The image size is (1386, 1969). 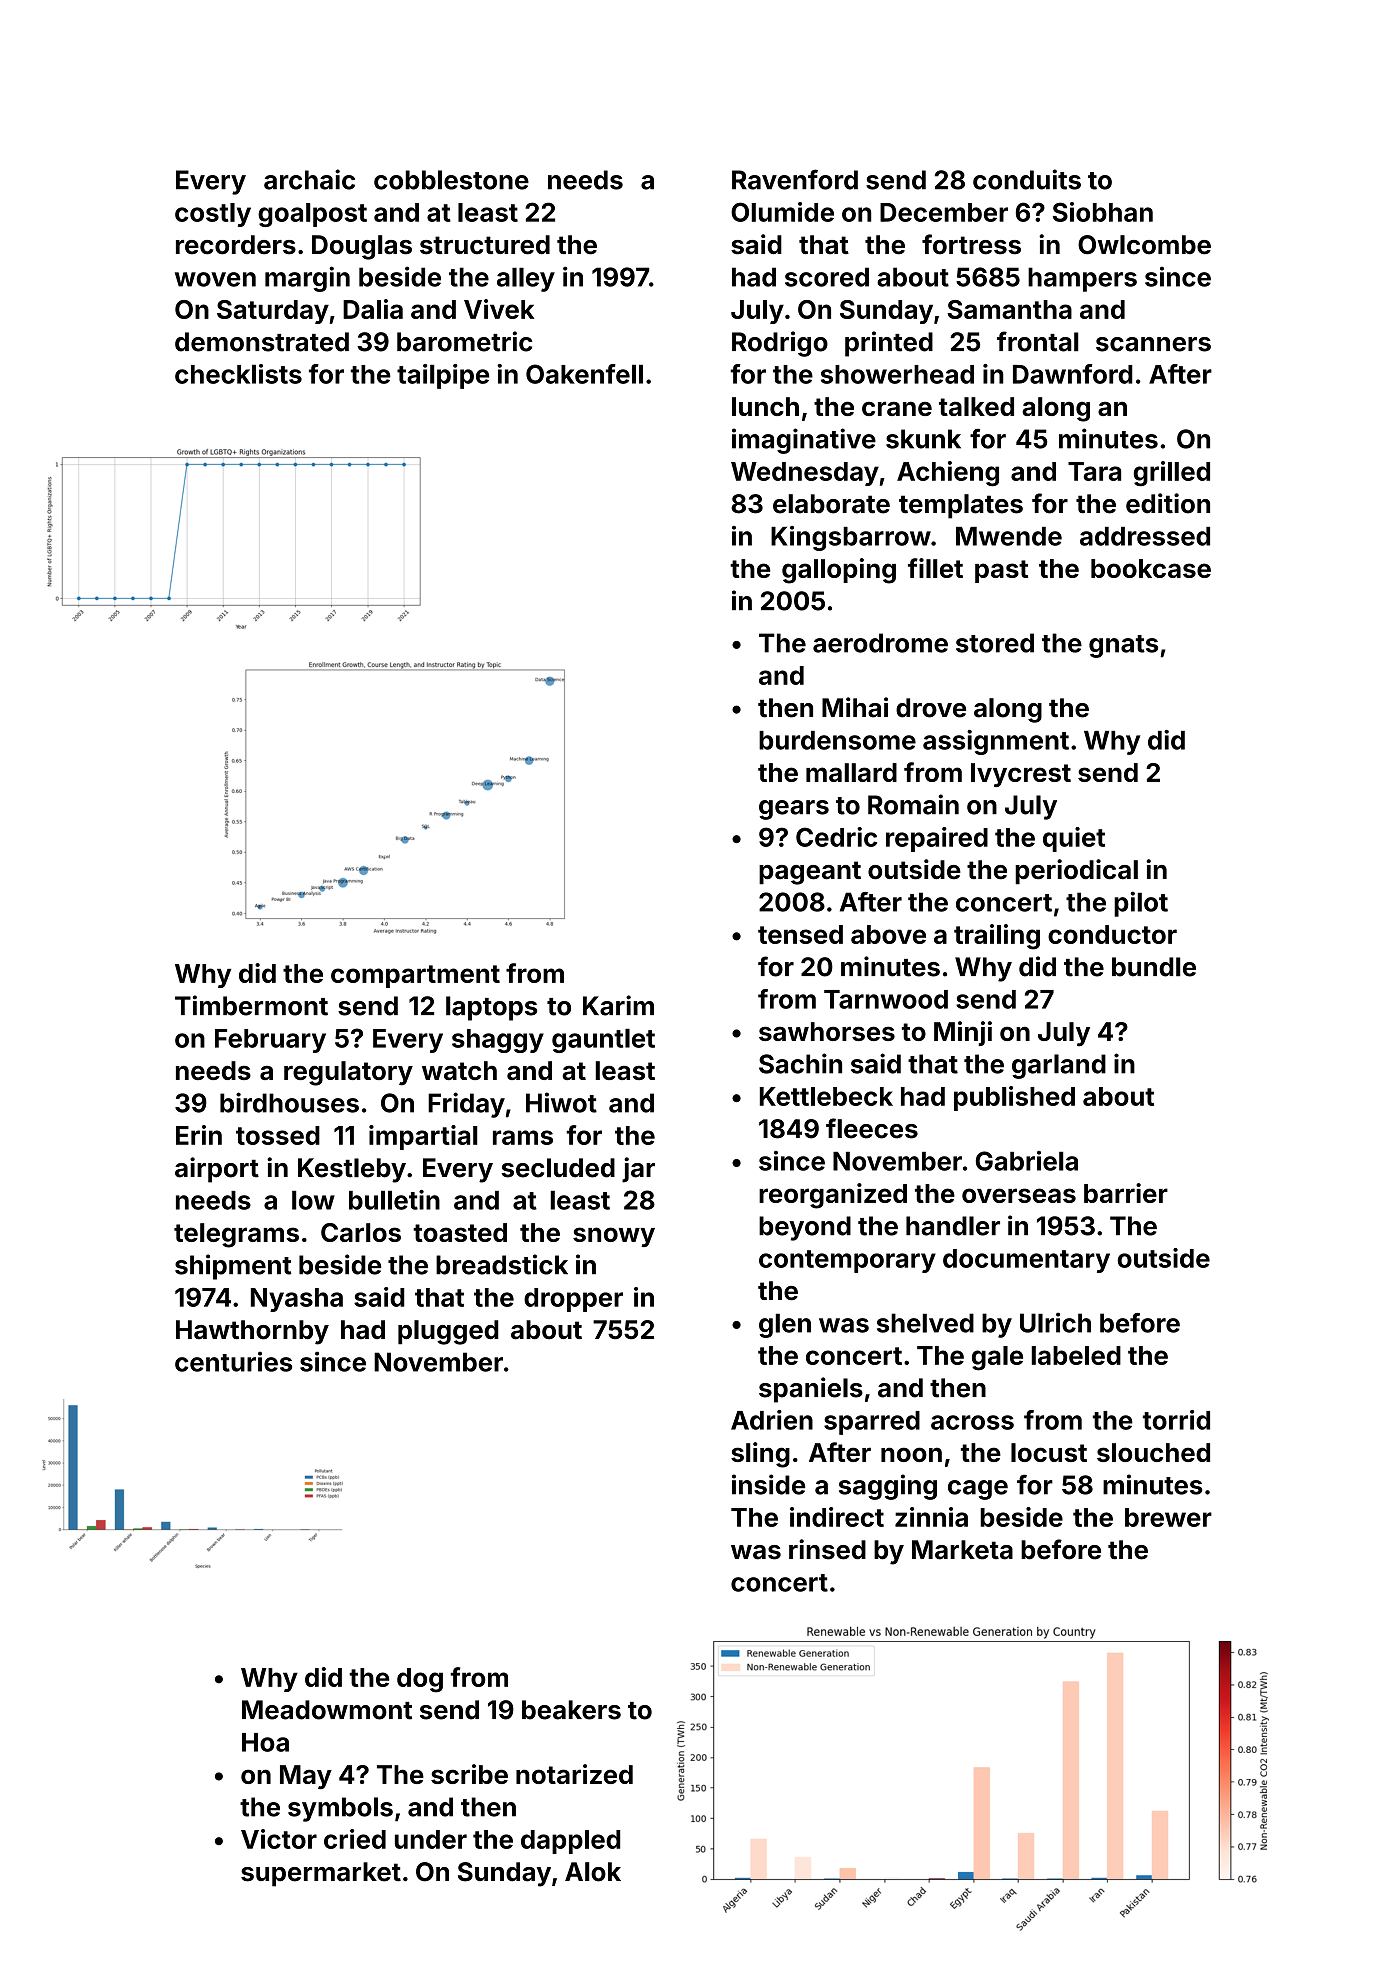 I want to click on Alok, so click(x=593, y=1872).
